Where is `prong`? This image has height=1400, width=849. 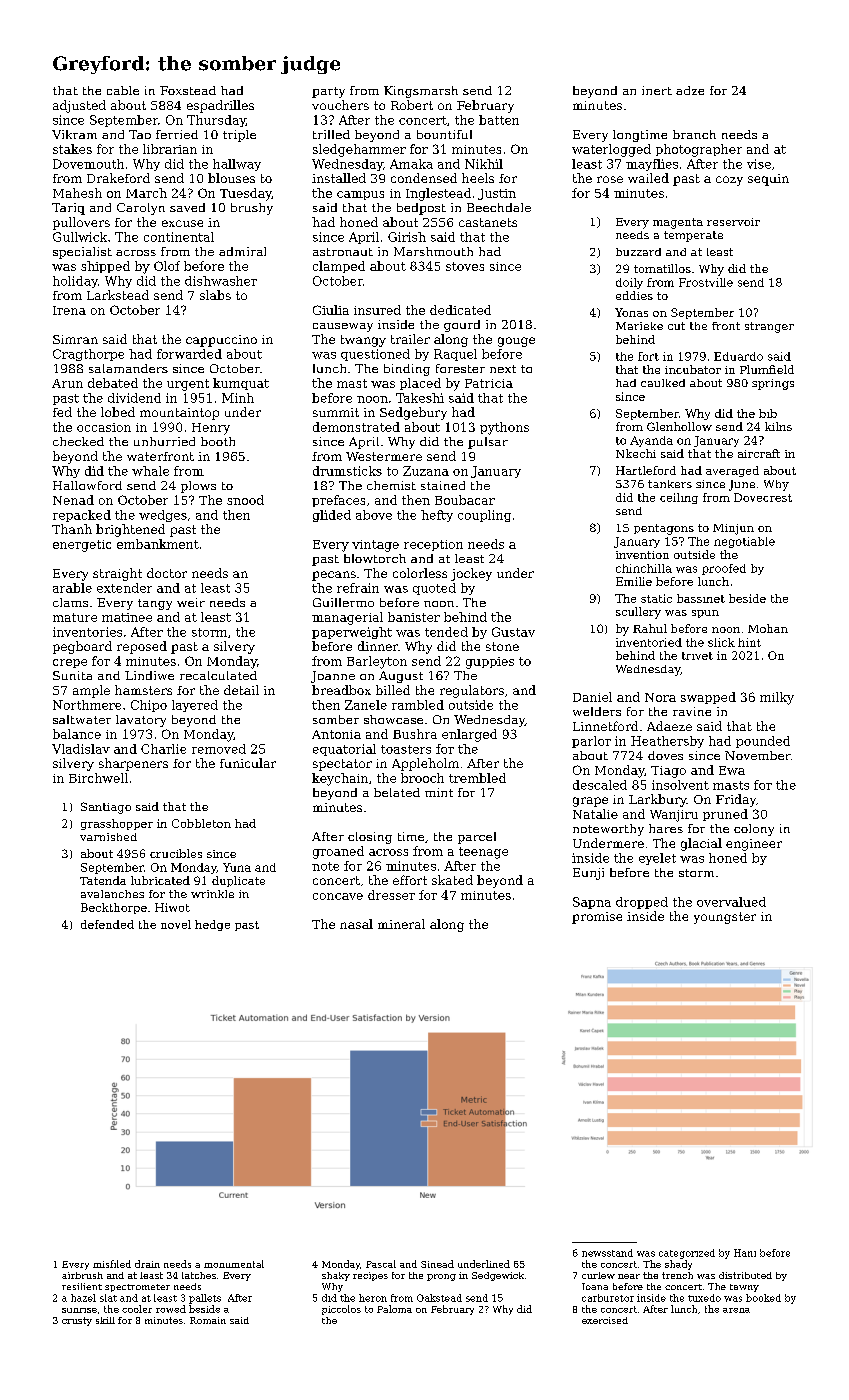 prong is located at coordinates (441, 1277).
